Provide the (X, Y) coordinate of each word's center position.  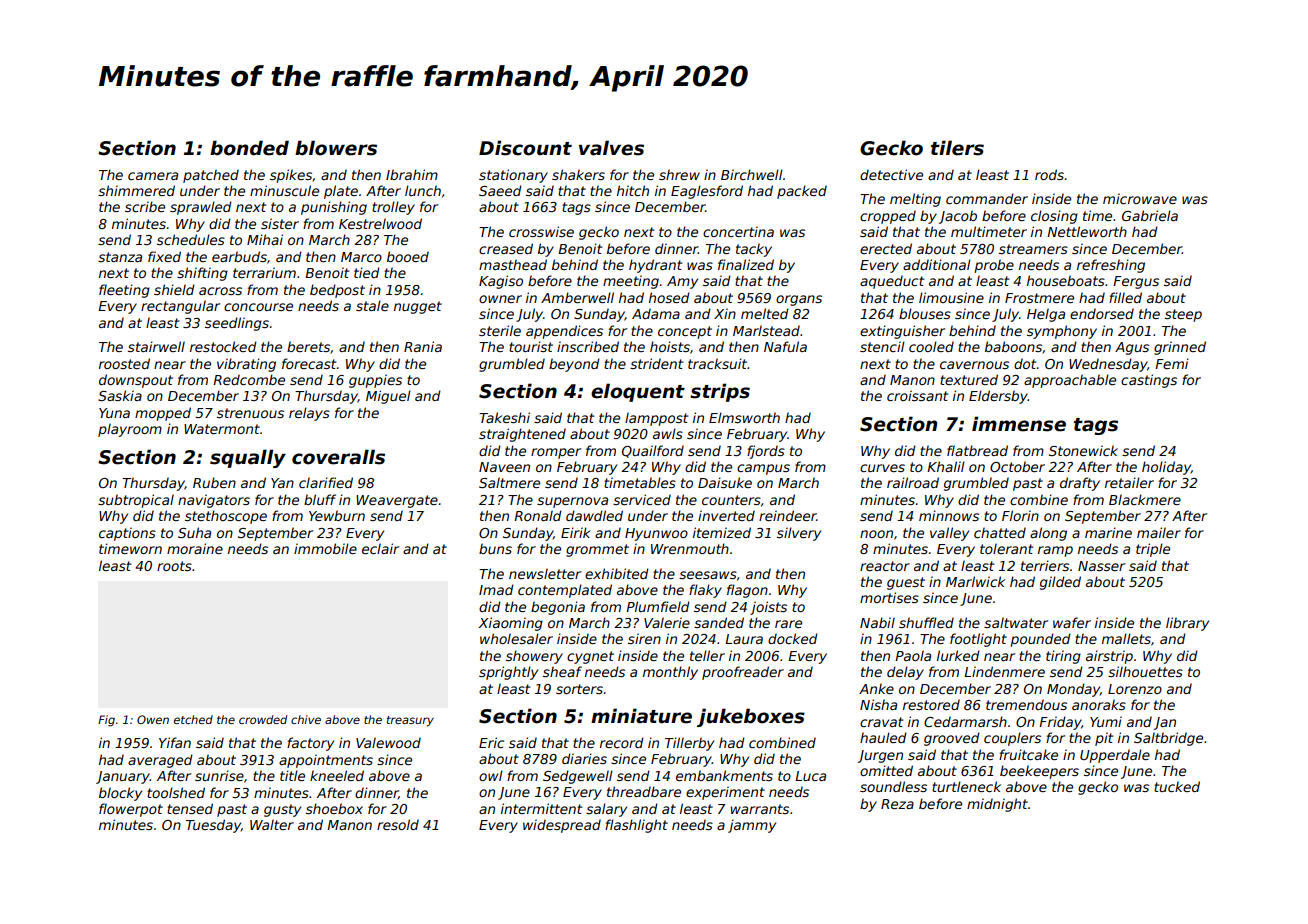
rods (1049, 174)
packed (802, 192)
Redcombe (249, 379)
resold (398, 824)
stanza (120, 257)
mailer (1159, 532)
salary (606, 810)
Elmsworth (744, 417)
